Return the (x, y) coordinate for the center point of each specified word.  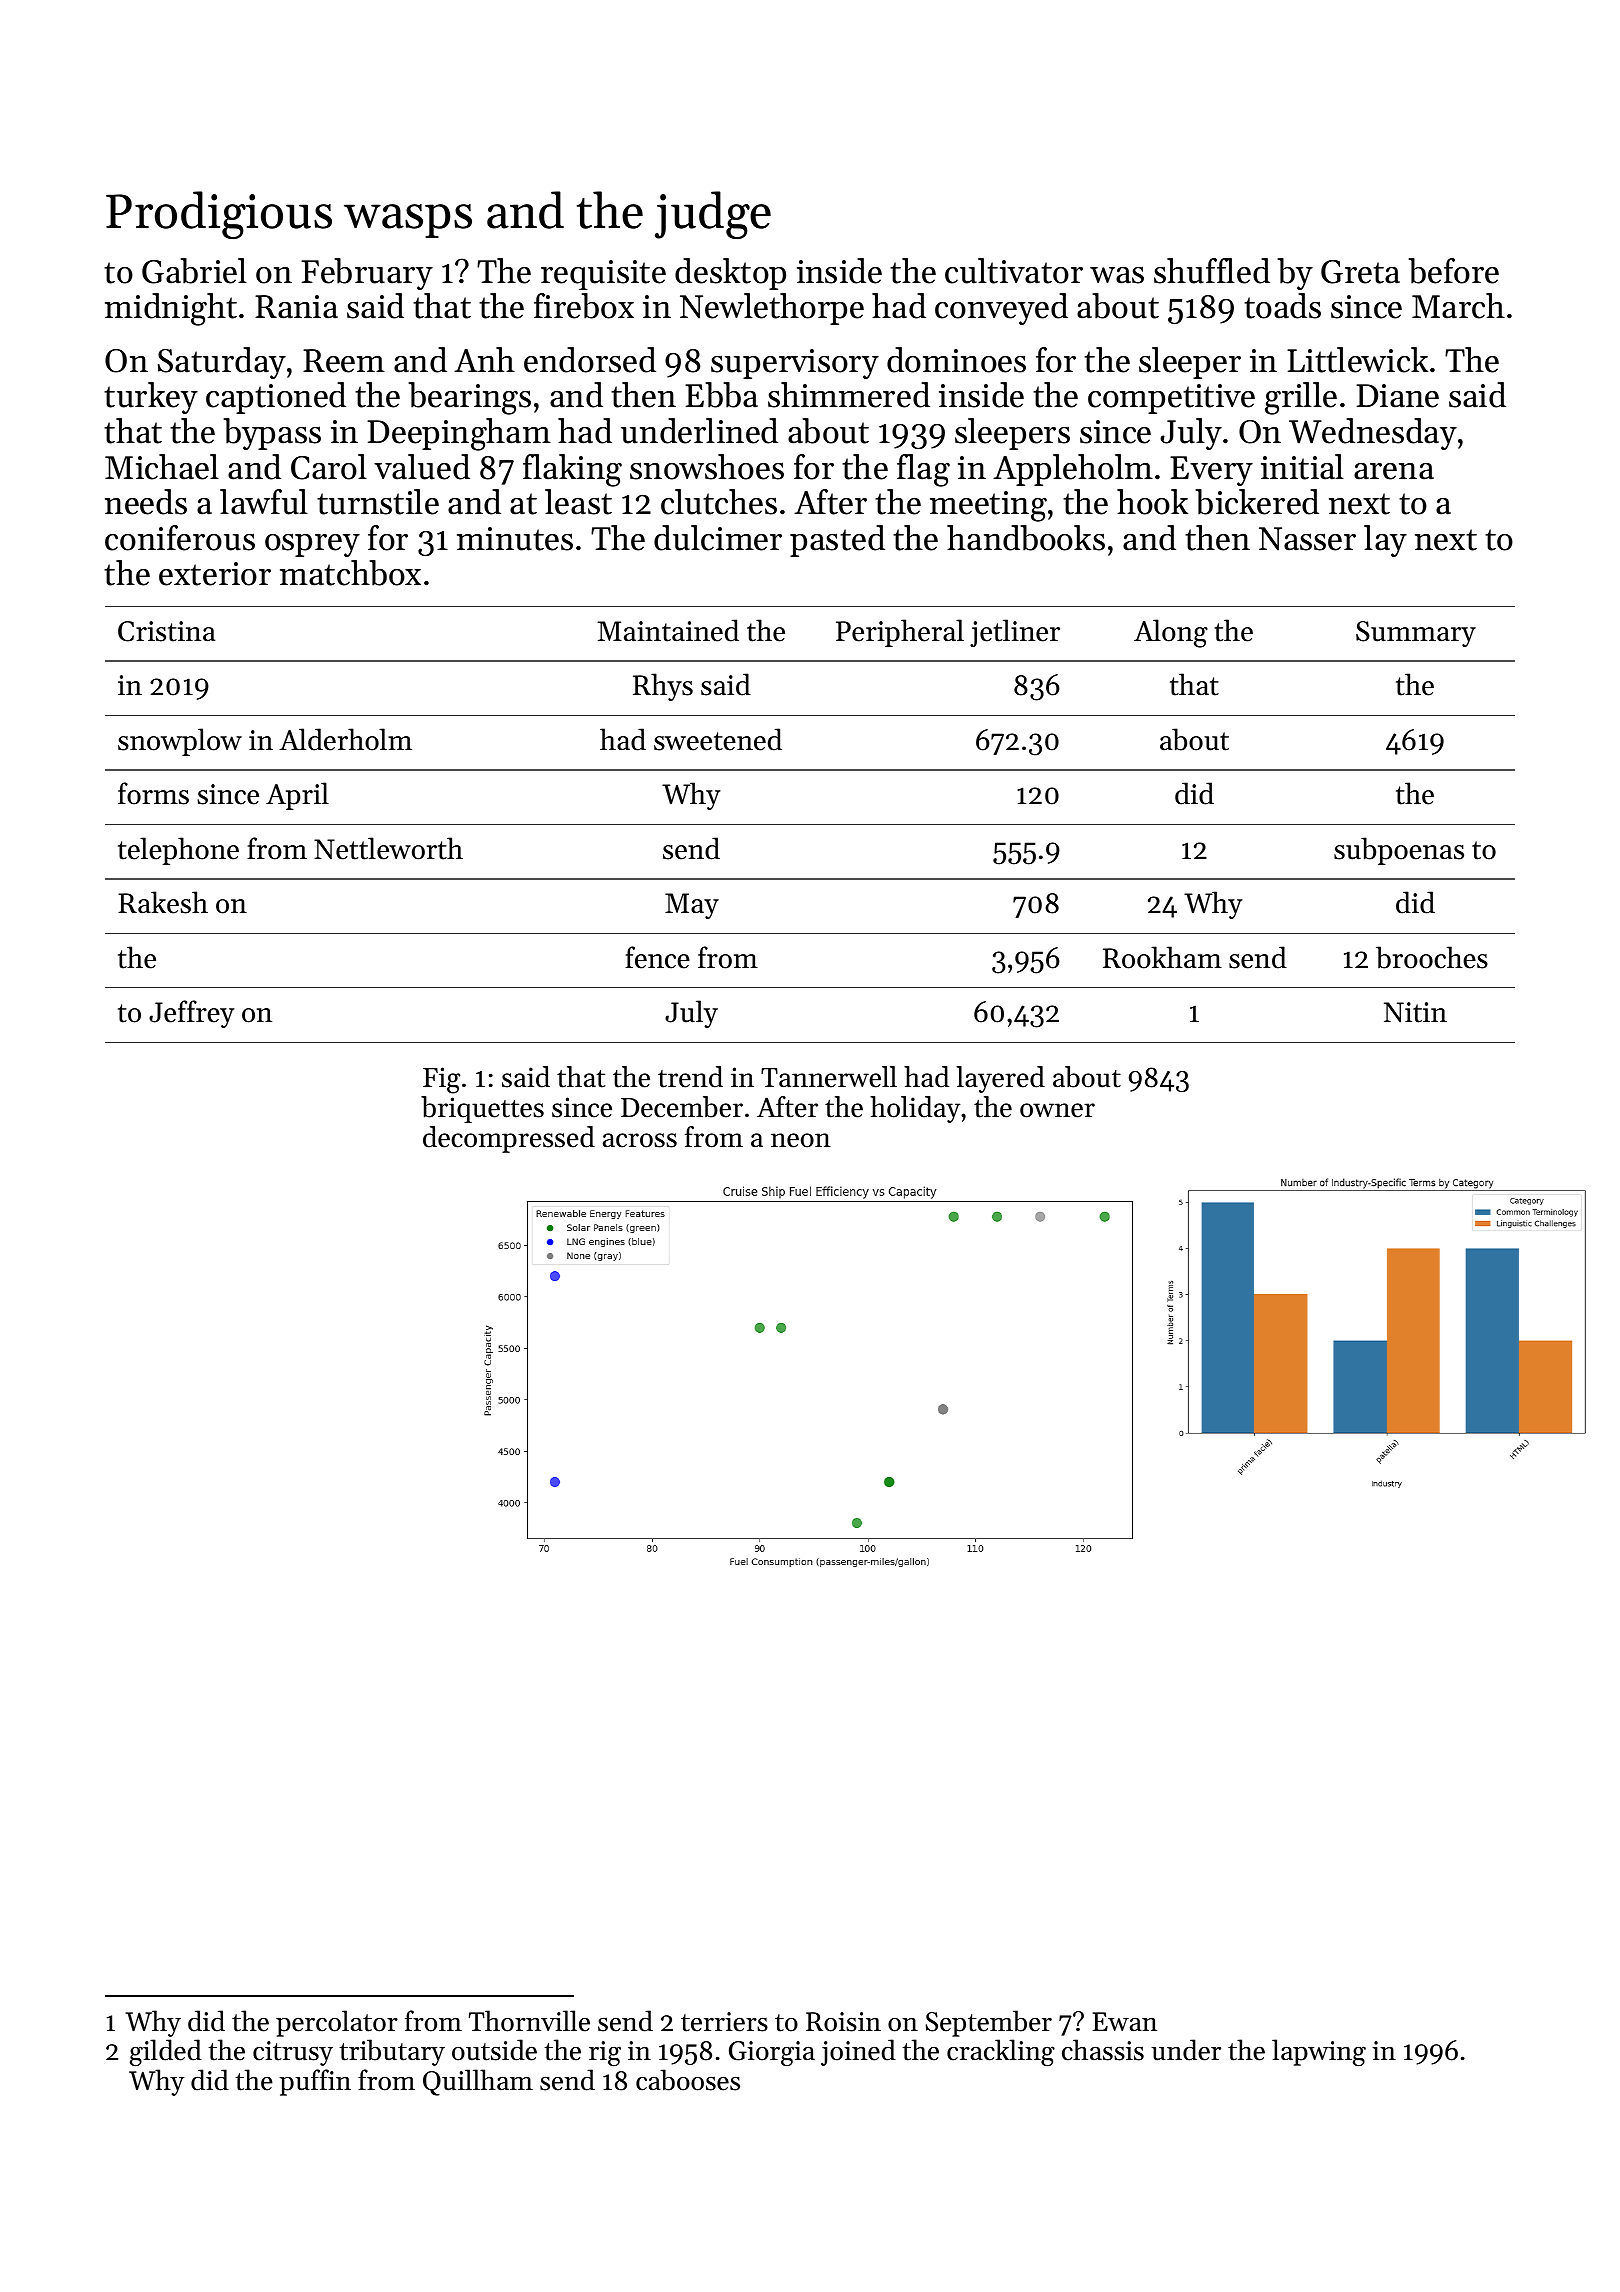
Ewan (1124, 2022)
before (1454, 271)
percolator (337, 2023)
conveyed (1001, 309)
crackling (1001, 2053)
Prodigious (219, 215)
